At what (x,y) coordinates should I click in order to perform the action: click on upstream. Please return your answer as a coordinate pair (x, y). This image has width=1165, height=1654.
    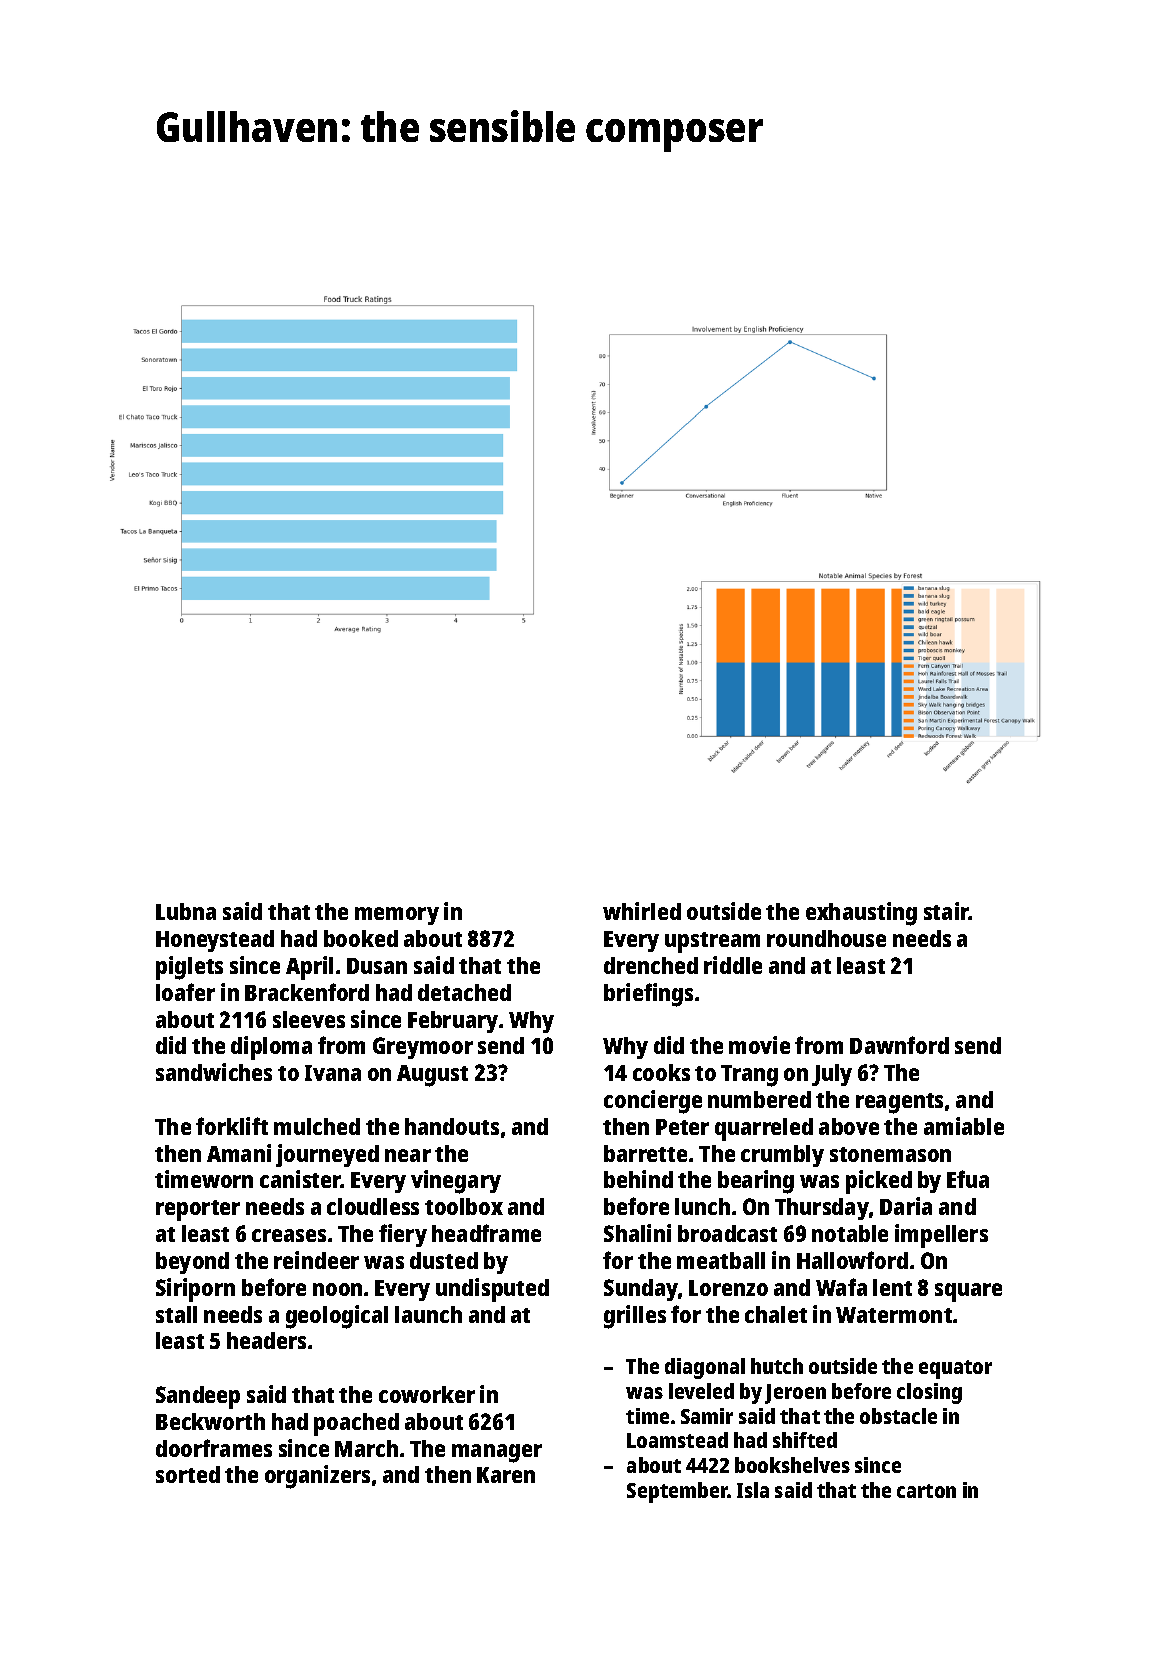
    Looking at the image, I should click on (712, 942).
